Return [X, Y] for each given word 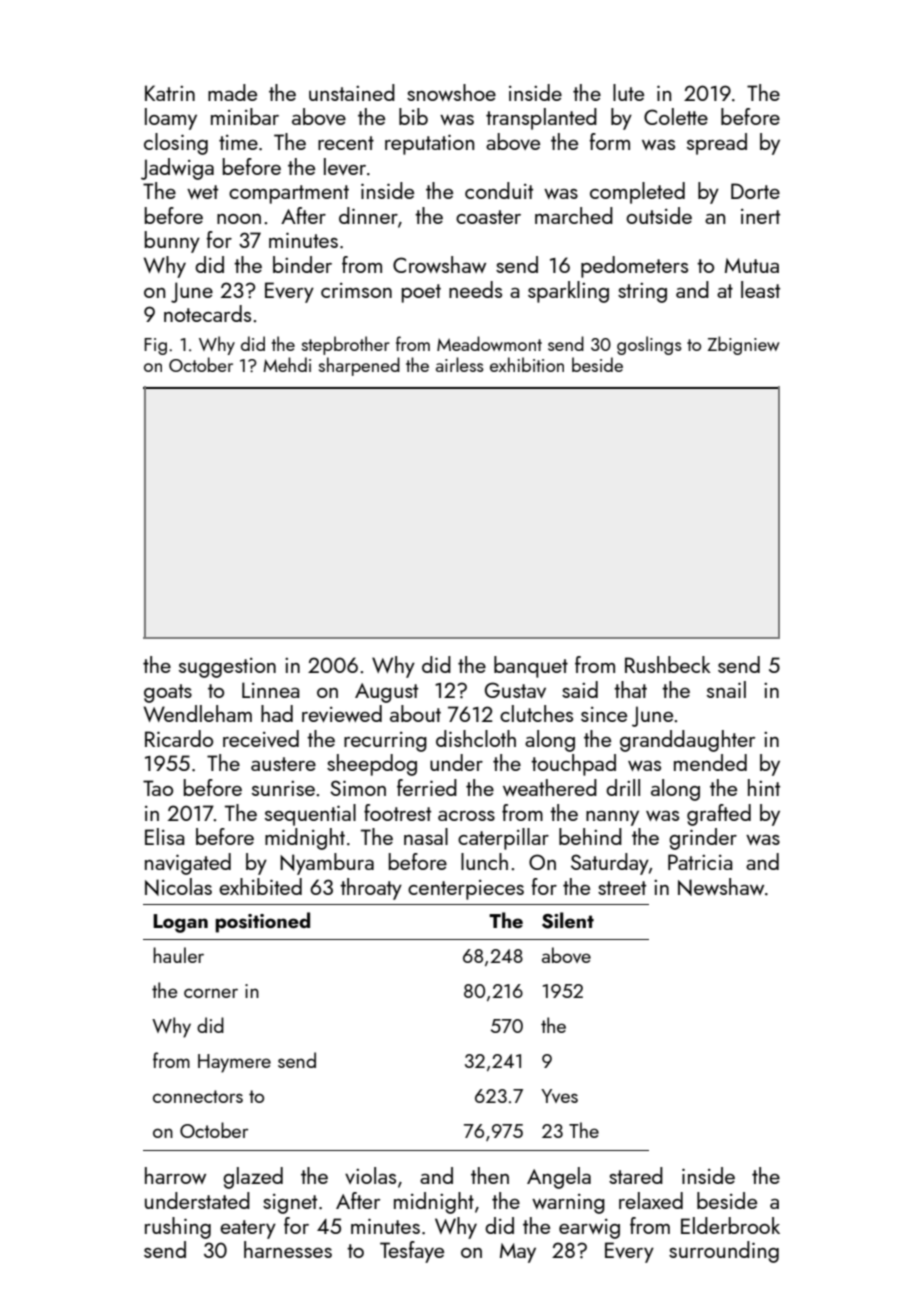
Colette [676, 116]
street [622, 888]
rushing [178, 1228]
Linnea [271, 690]
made [232, 92]
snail [726, 689]
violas [370, 1175]
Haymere [234, 1063]
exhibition [527, 364]
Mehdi [287, 364]
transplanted [541, 119]
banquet [531, 667]
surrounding [724, 1252]
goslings [649, 345]
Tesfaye [412, 1252]
